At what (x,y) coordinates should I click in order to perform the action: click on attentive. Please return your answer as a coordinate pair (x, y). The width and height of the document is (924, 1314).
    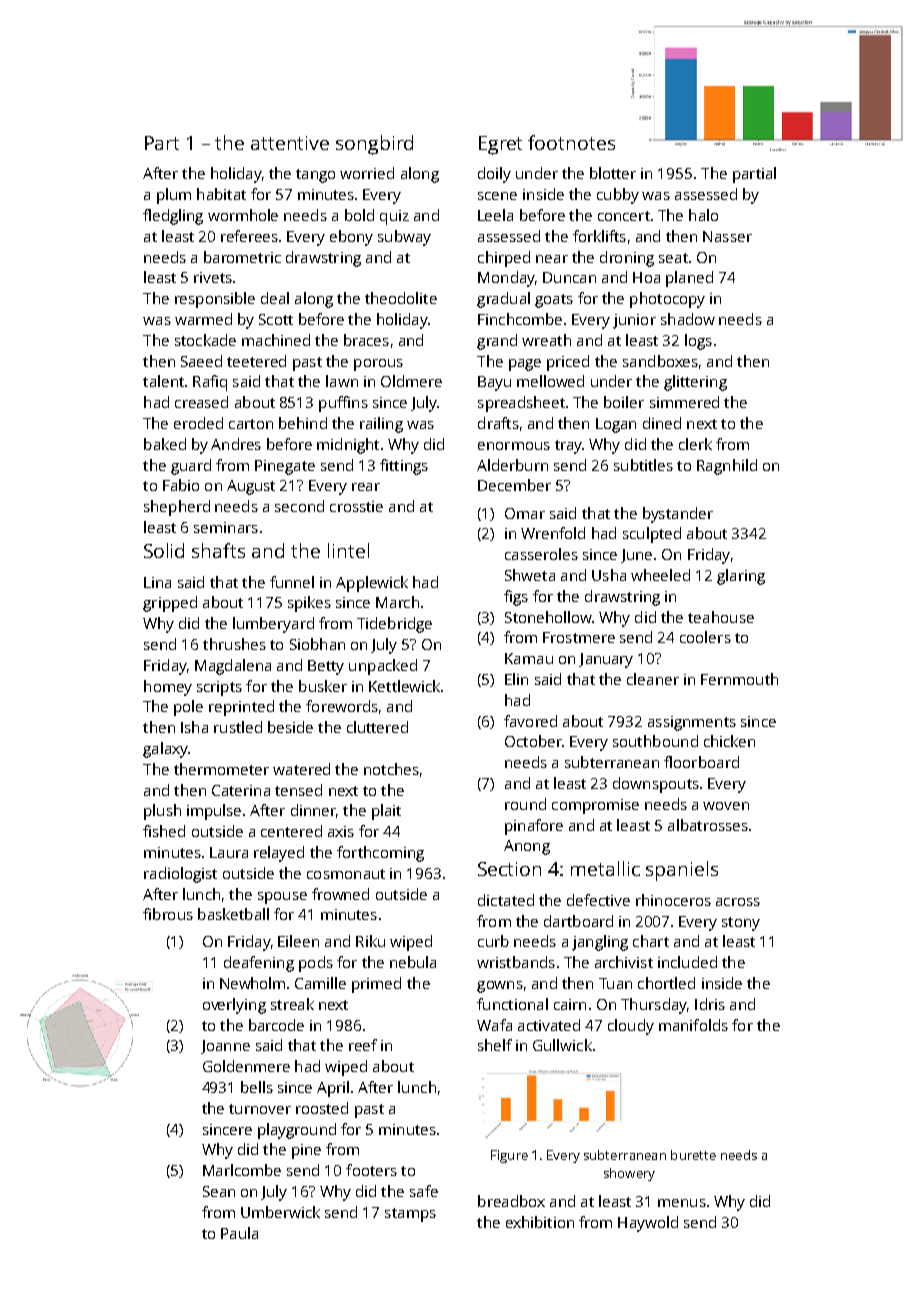
    Looking at the image, I should click on (290, 143).
